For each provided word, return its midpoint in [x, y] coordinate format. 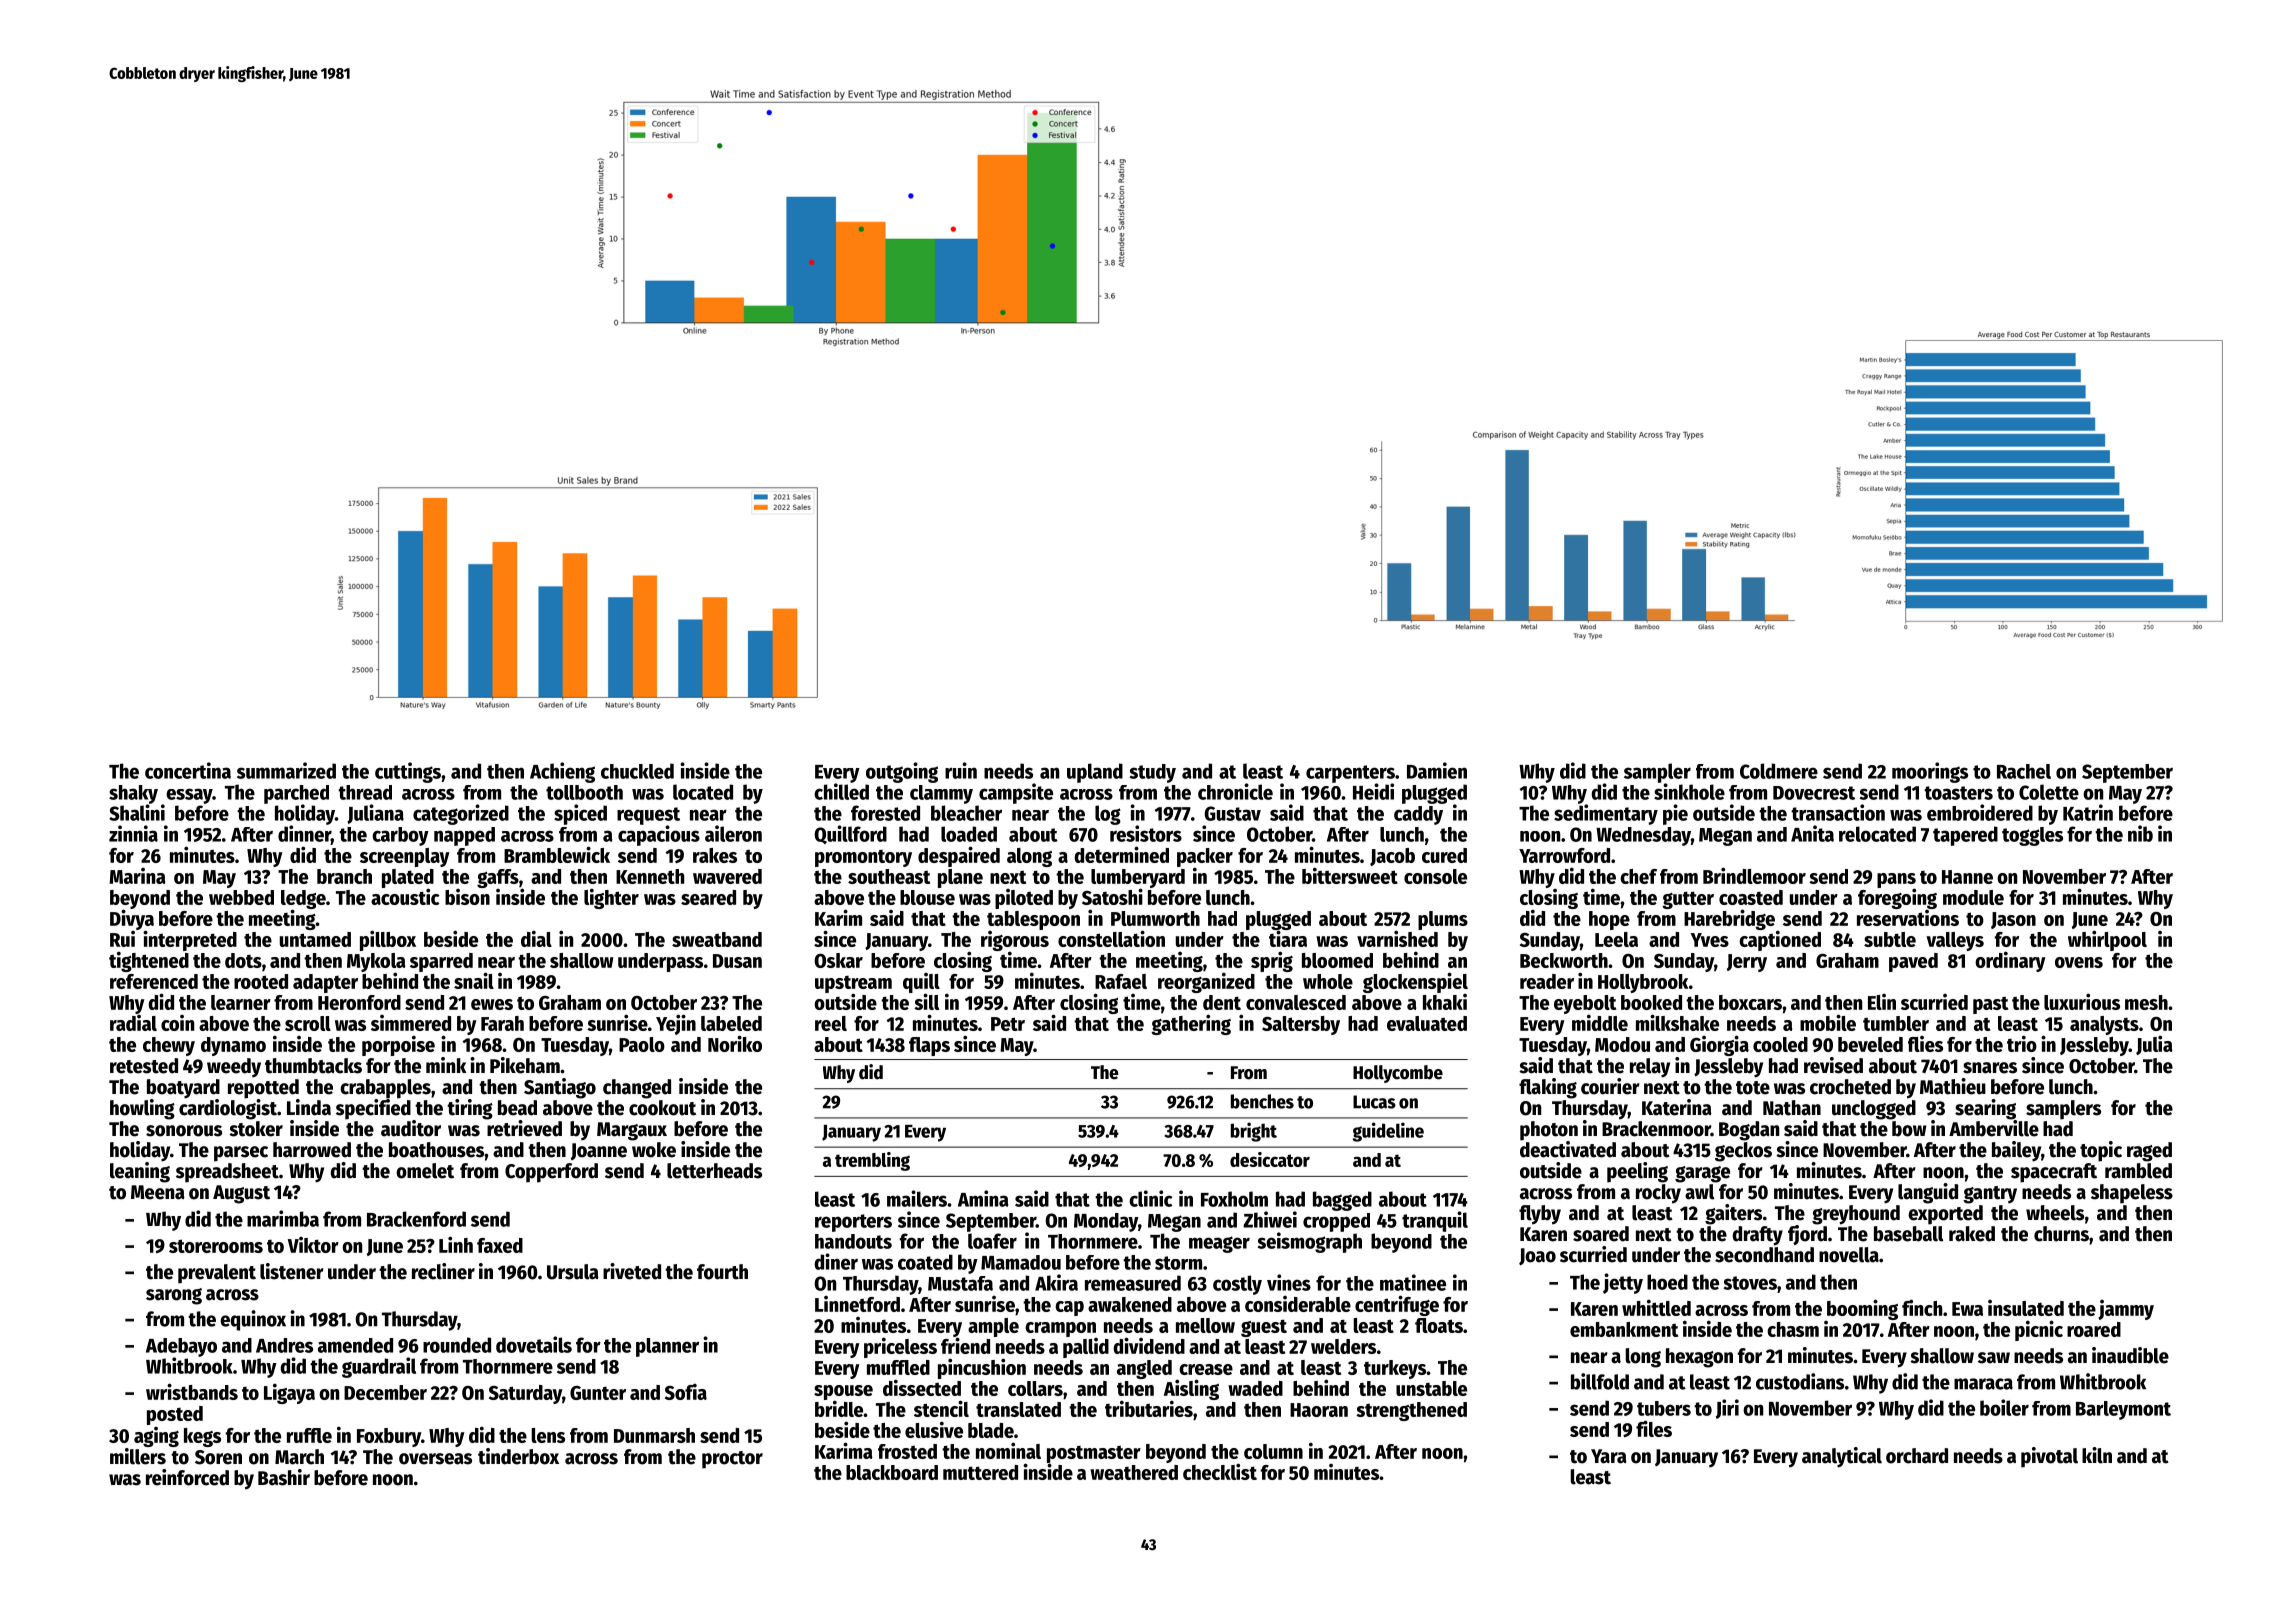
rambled [2138, 1171]
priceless [900, 1347]
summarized [286, 770]
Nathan [1792, 1108]
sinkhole [1689, 791]
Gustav [1232, 813]
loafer [992, 1241]
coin [177, 1023]
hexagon [1699, 1358]
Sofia [686, 1391]
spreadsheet [227, 1173]
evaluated [1427, 1023]
